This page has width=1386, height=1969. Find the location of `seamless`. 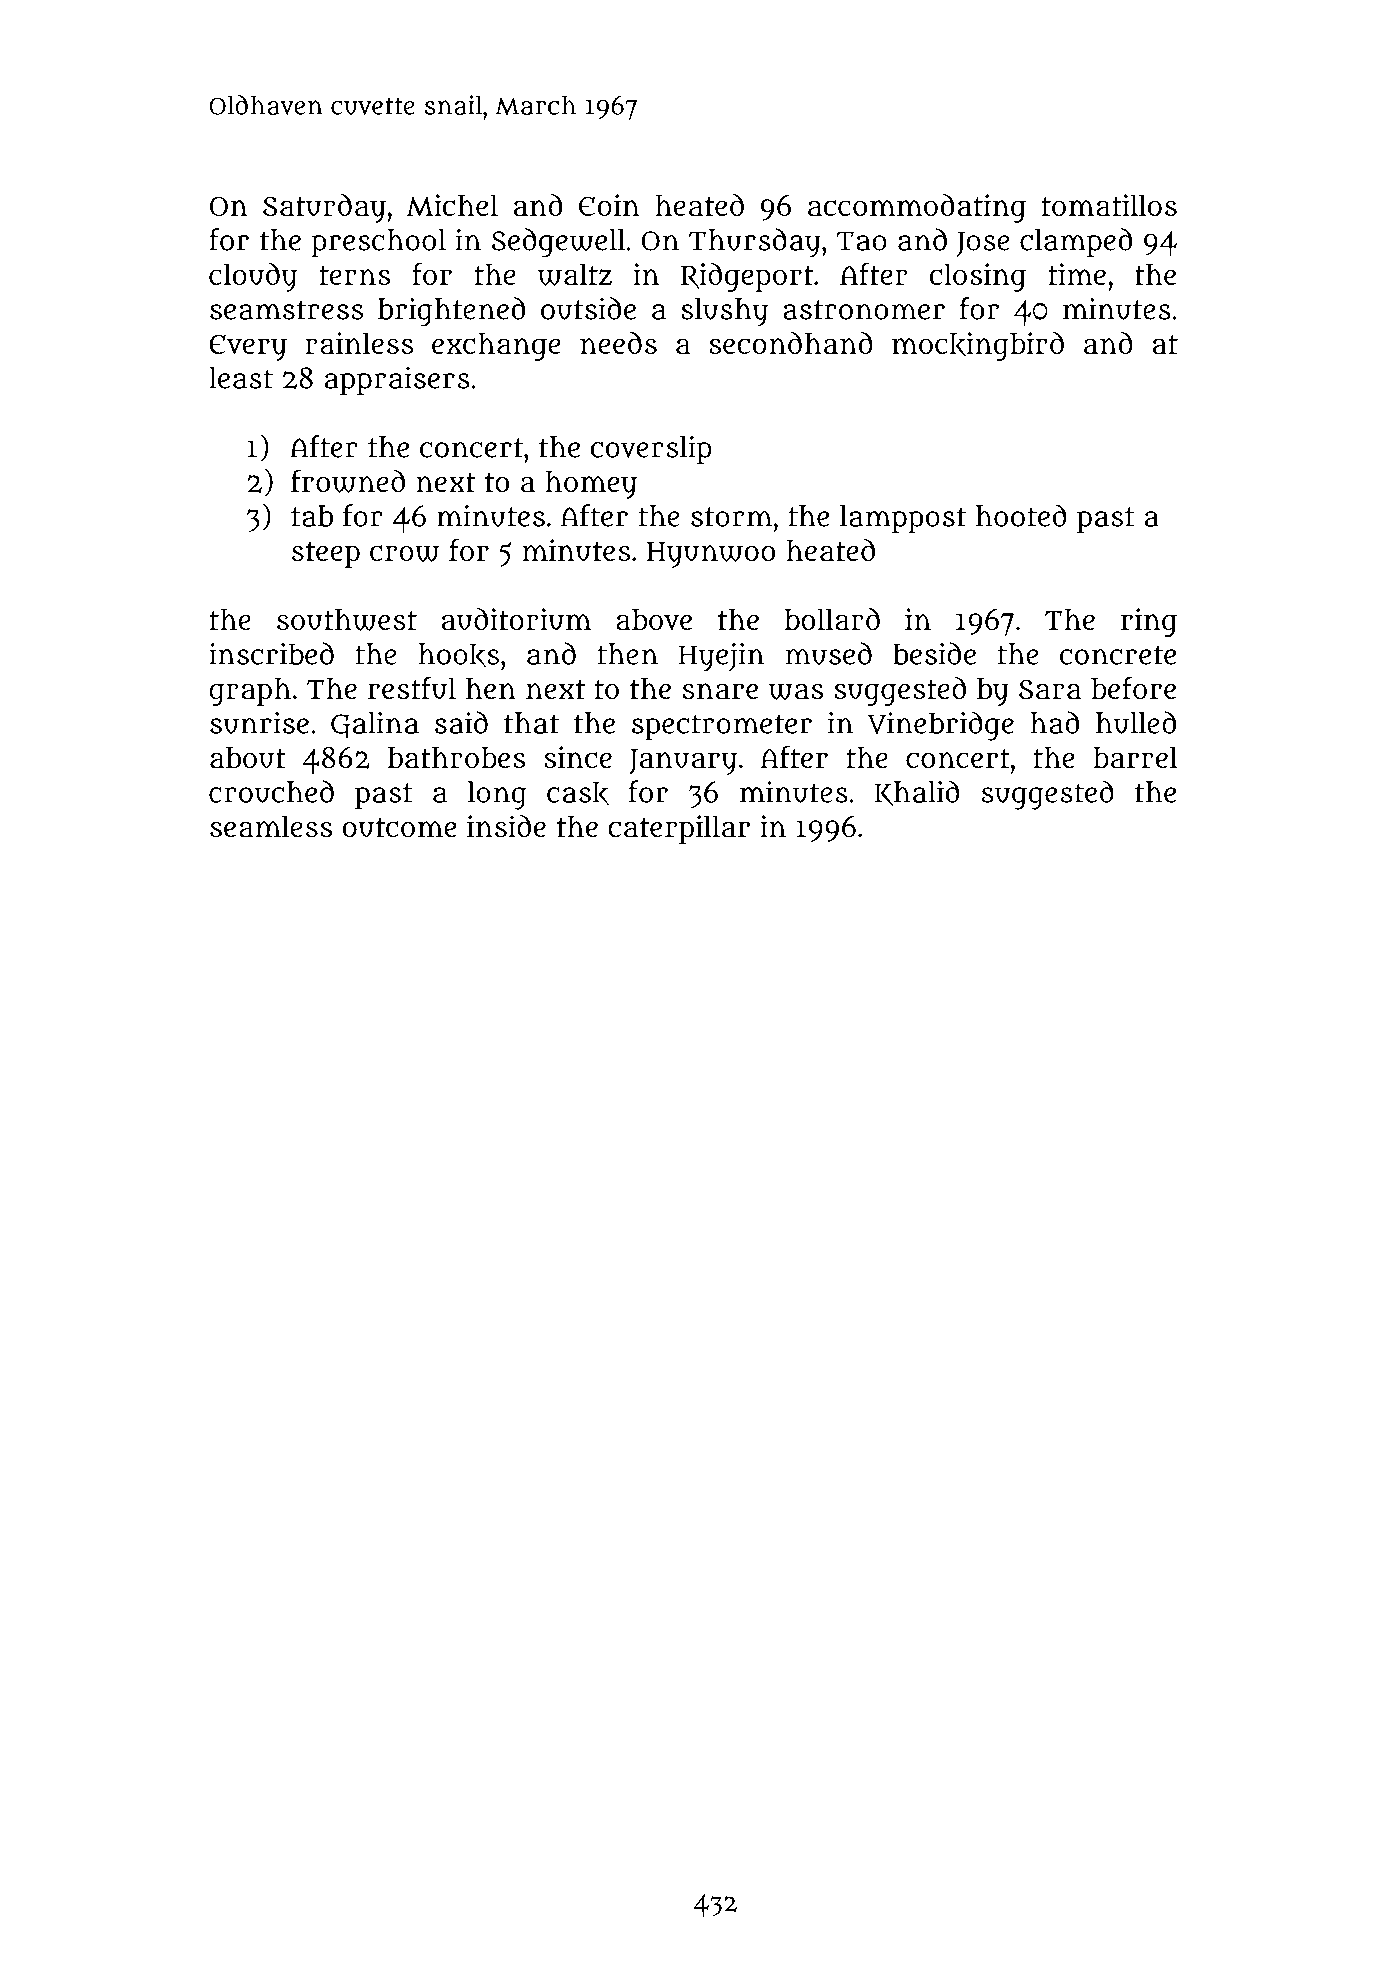

seamless is located at coordinates (271, 826).
